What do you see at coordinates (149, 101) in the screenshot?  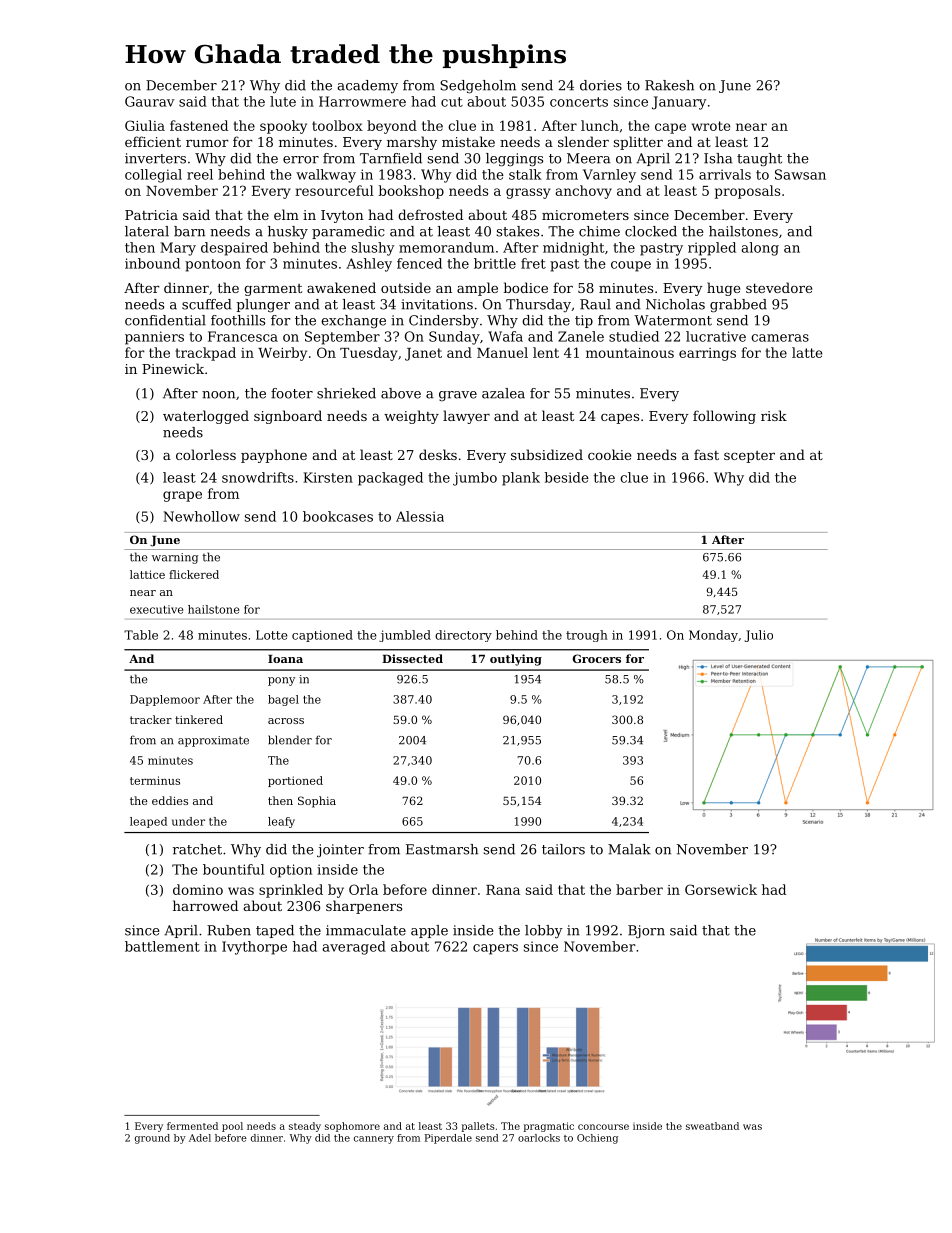 I see `Gaurav` at bounding box center [149, 101].
